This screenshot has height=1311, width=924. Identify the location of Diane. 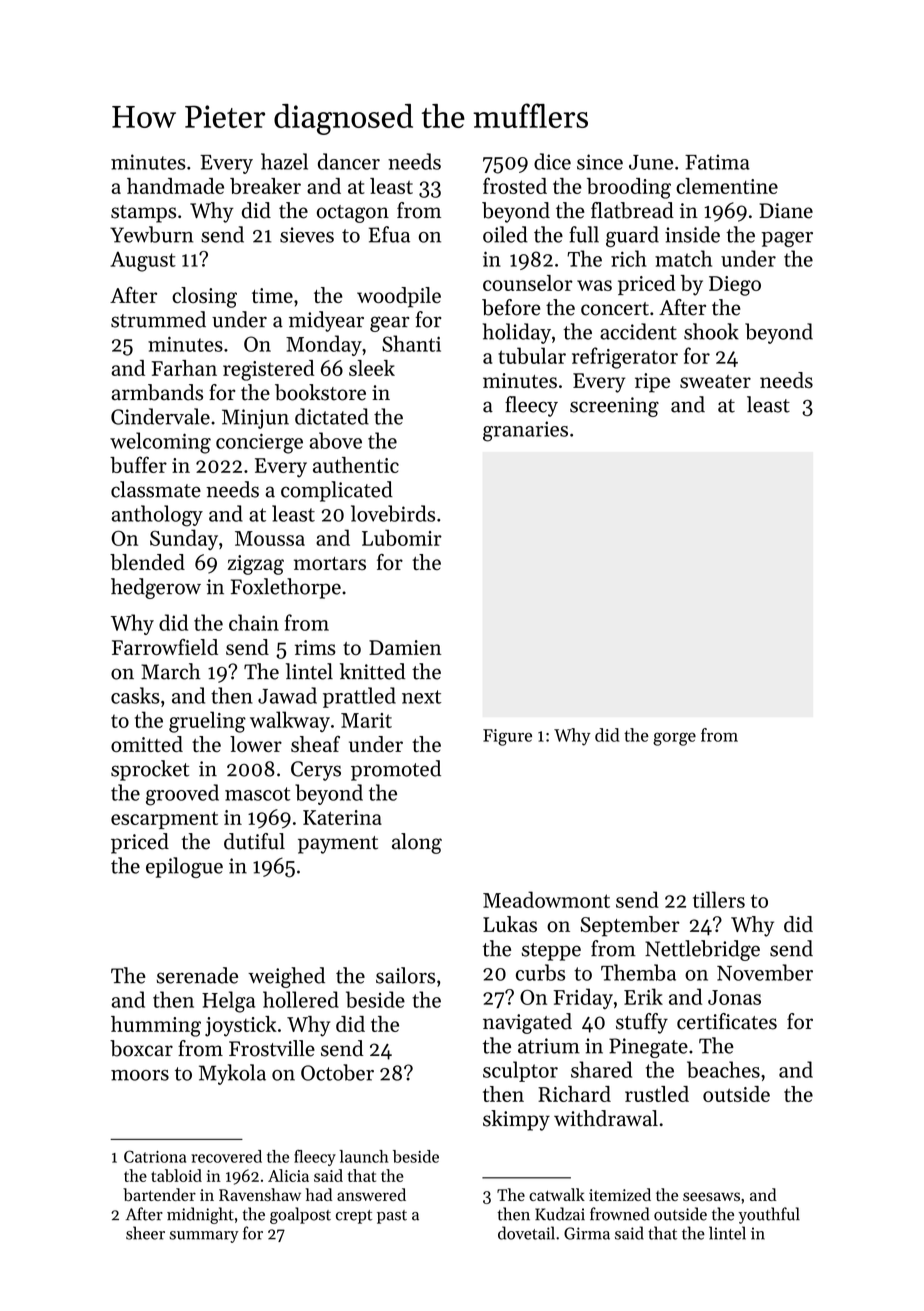
(786, 211).
